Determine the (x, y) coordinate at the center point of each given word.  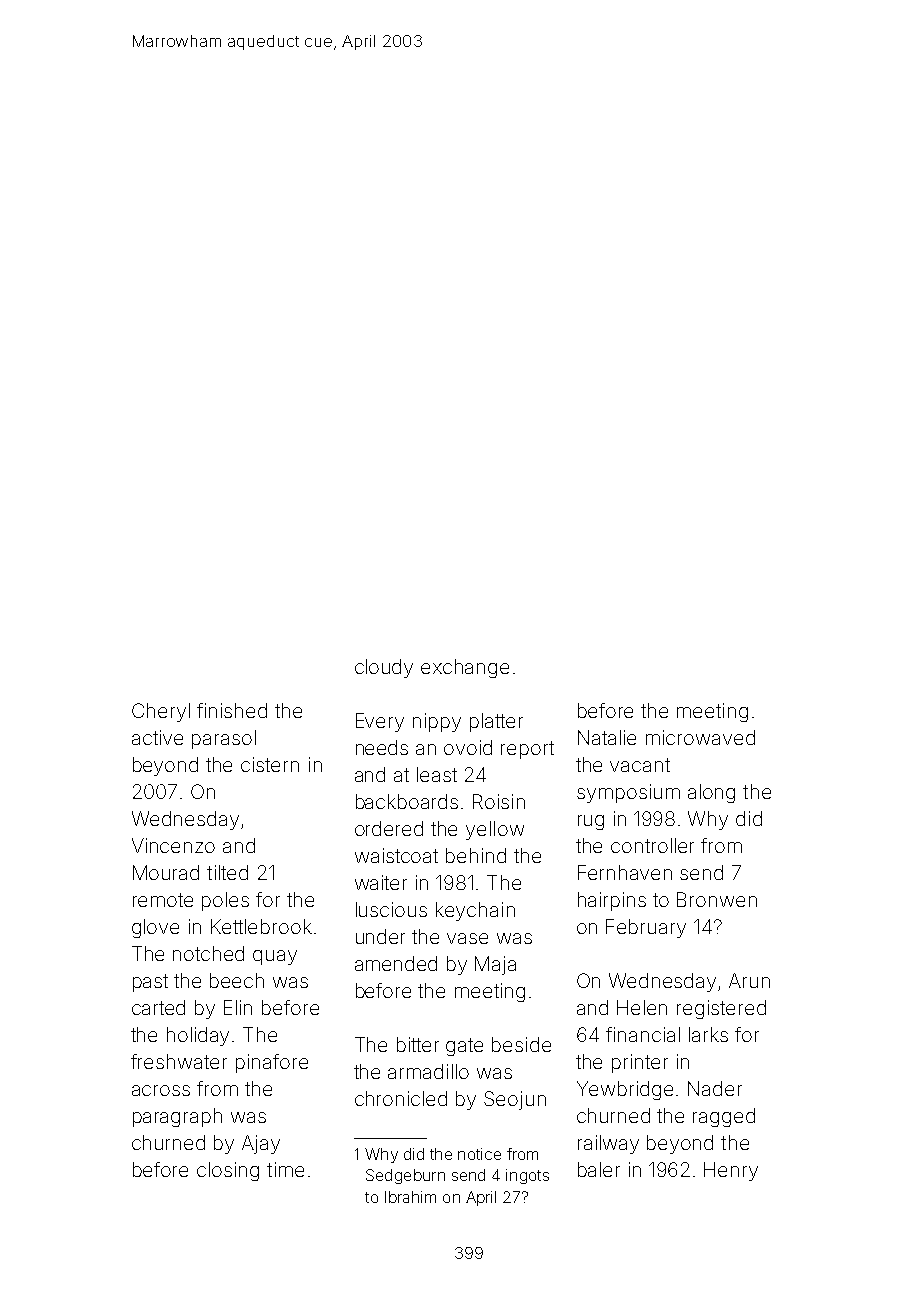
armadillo (428, 1071)
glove (155, 928)
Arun (749, 980)
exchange (465, 668)
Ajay (261, 1144)
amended (396, 963)
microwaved (700, 737)
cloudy (384, 668)
